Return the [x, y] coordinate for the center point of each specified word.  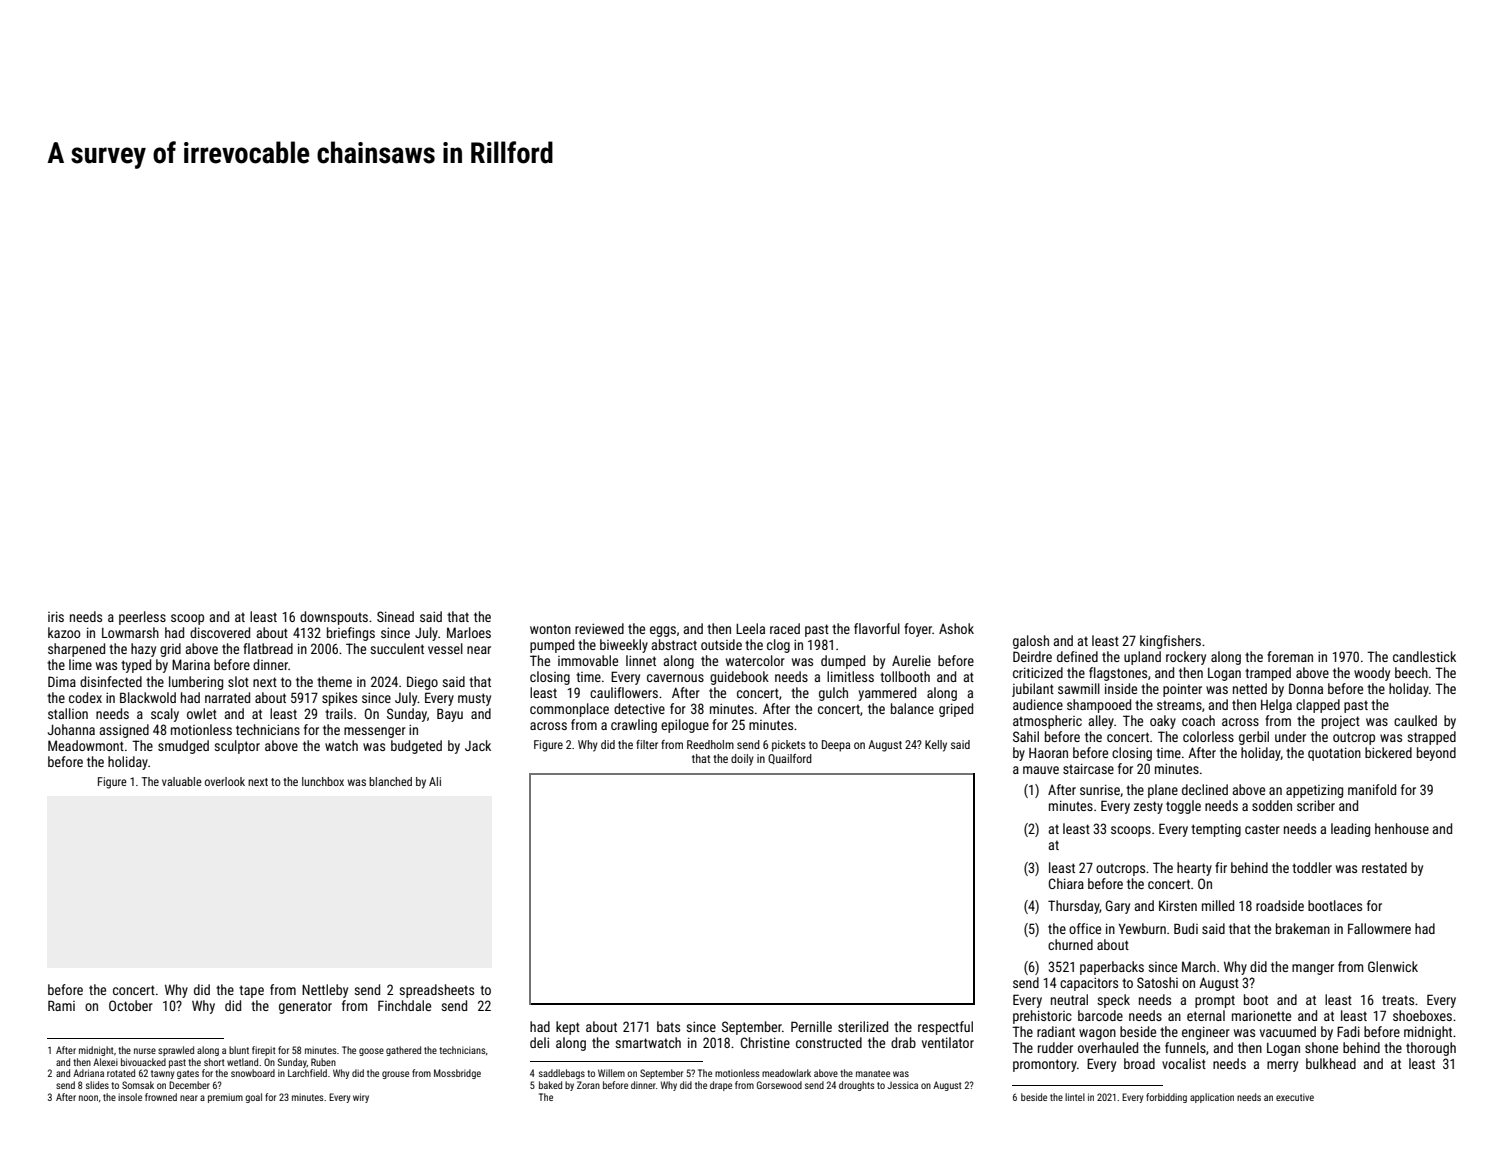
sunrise [1100, 789]
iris [56, 616]
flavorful [877, 628]
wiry [361, 1098]
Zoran [588, 1085]
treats [1398, 1000]
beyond [1436, 754]
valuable [182, 781]
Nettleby [325, 991]
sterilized [863, 1026]
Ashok [956, 628]
